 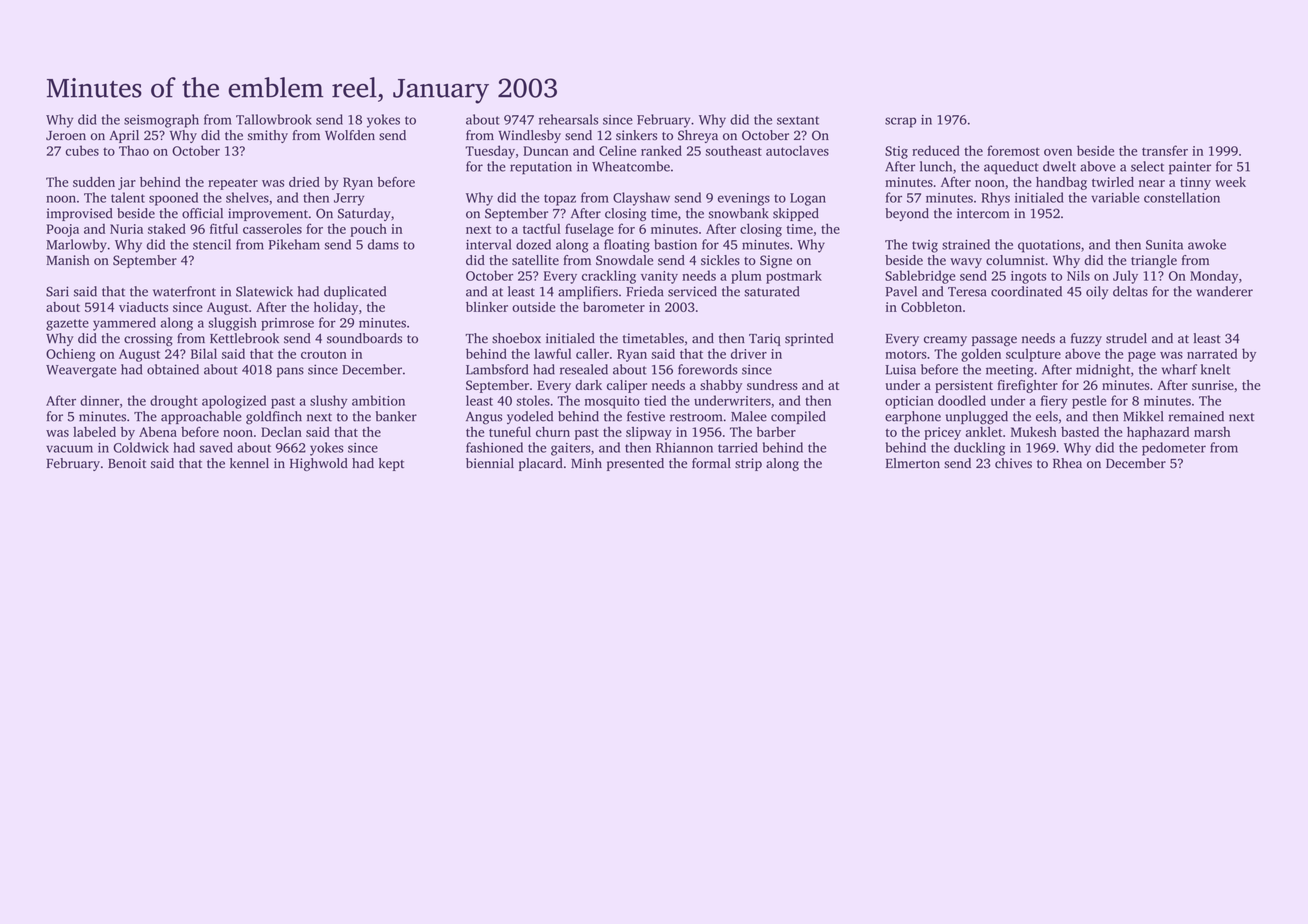 I want to click on Abena, so click(x=158, y=432).
